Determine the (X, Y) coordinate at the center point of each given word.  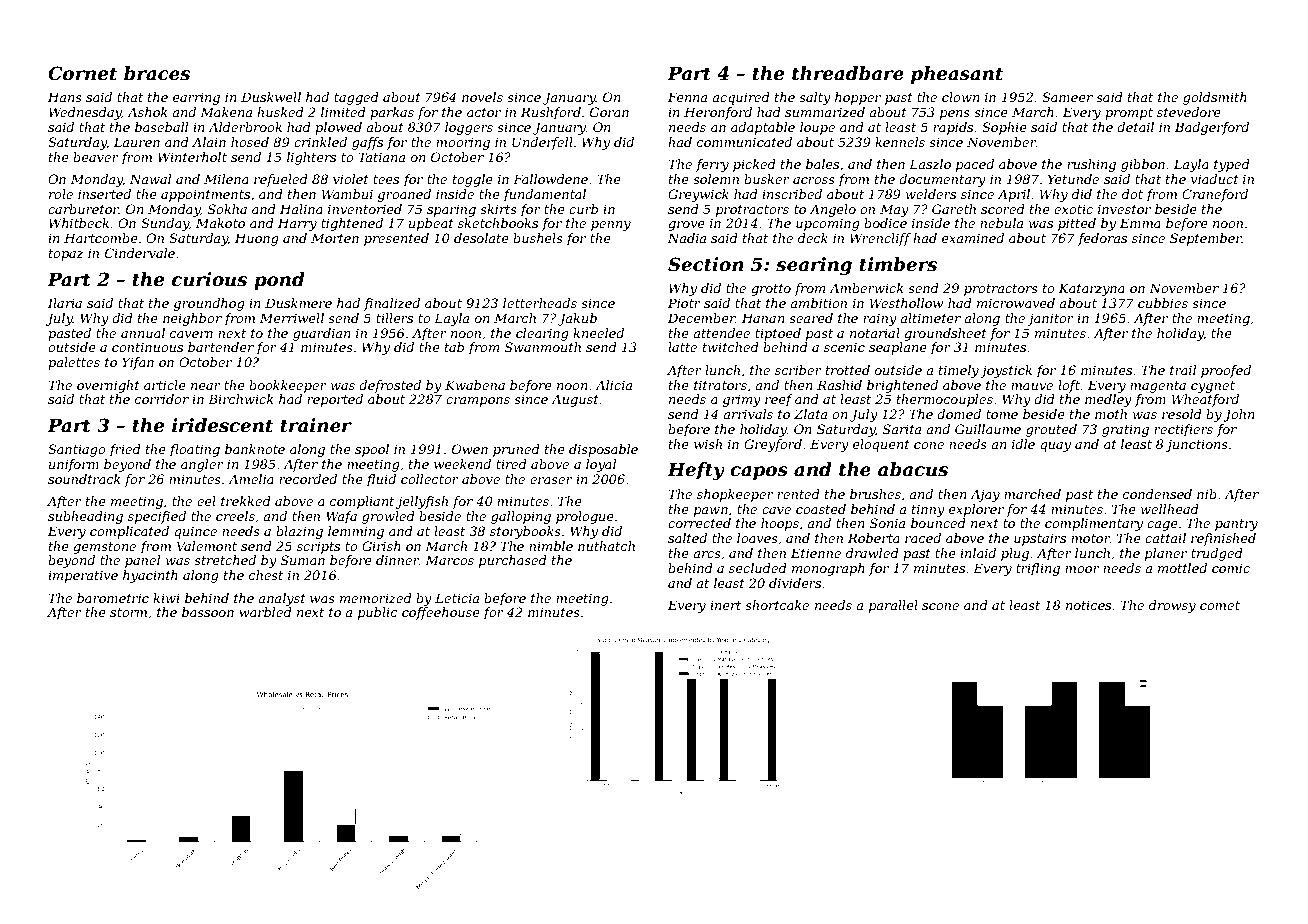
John (1239, 415)
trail (1183, 370)
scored (1003, 209)
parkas (392, 113)
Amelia (251, 479)
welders (931, 194)
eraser (551, 480)
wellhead (1170, 509)
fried (125, 450)
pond (279, 281)
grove (686, 226)
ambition (818, 303)
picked (754, 165)
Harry (297, 224)
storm (128, 612)
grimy (742, 400)
